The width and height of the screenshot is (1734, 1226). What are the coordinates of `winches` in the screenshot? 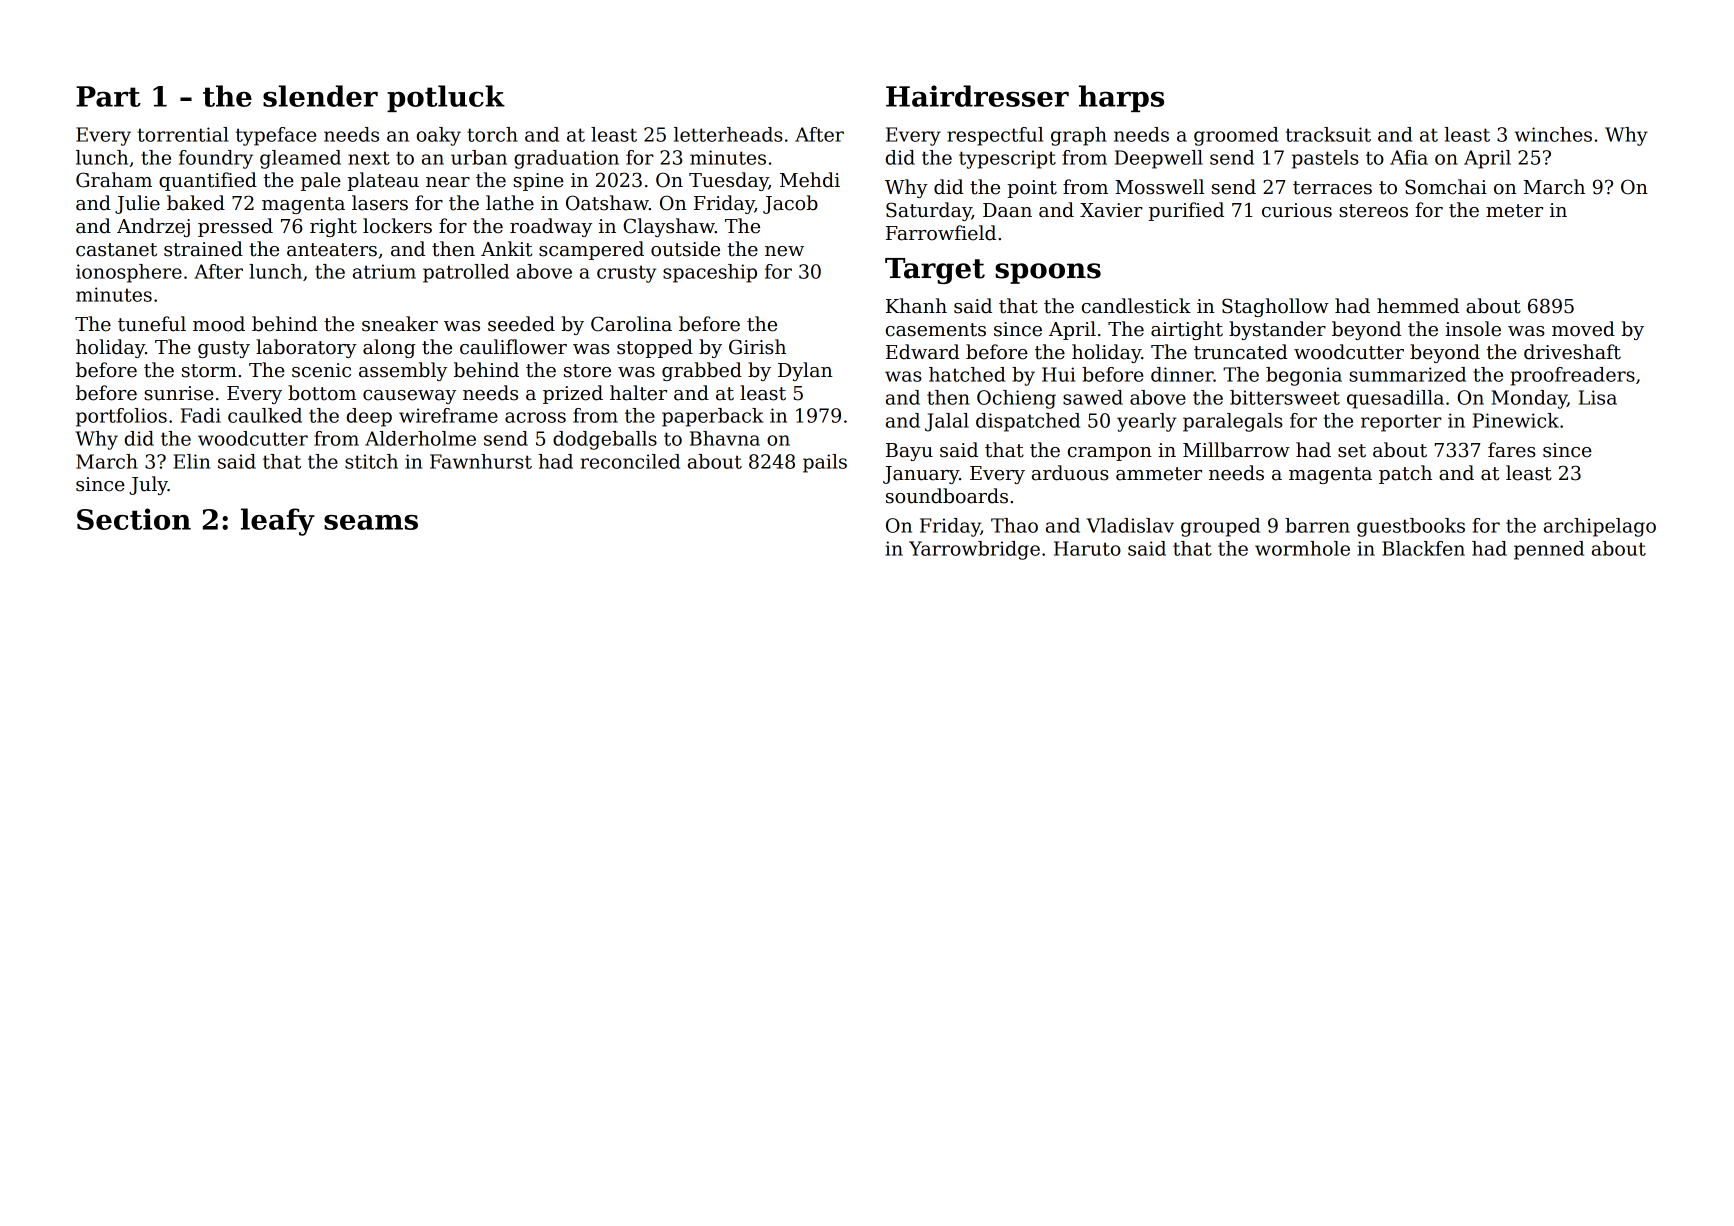 It's located at (1553, 134).
